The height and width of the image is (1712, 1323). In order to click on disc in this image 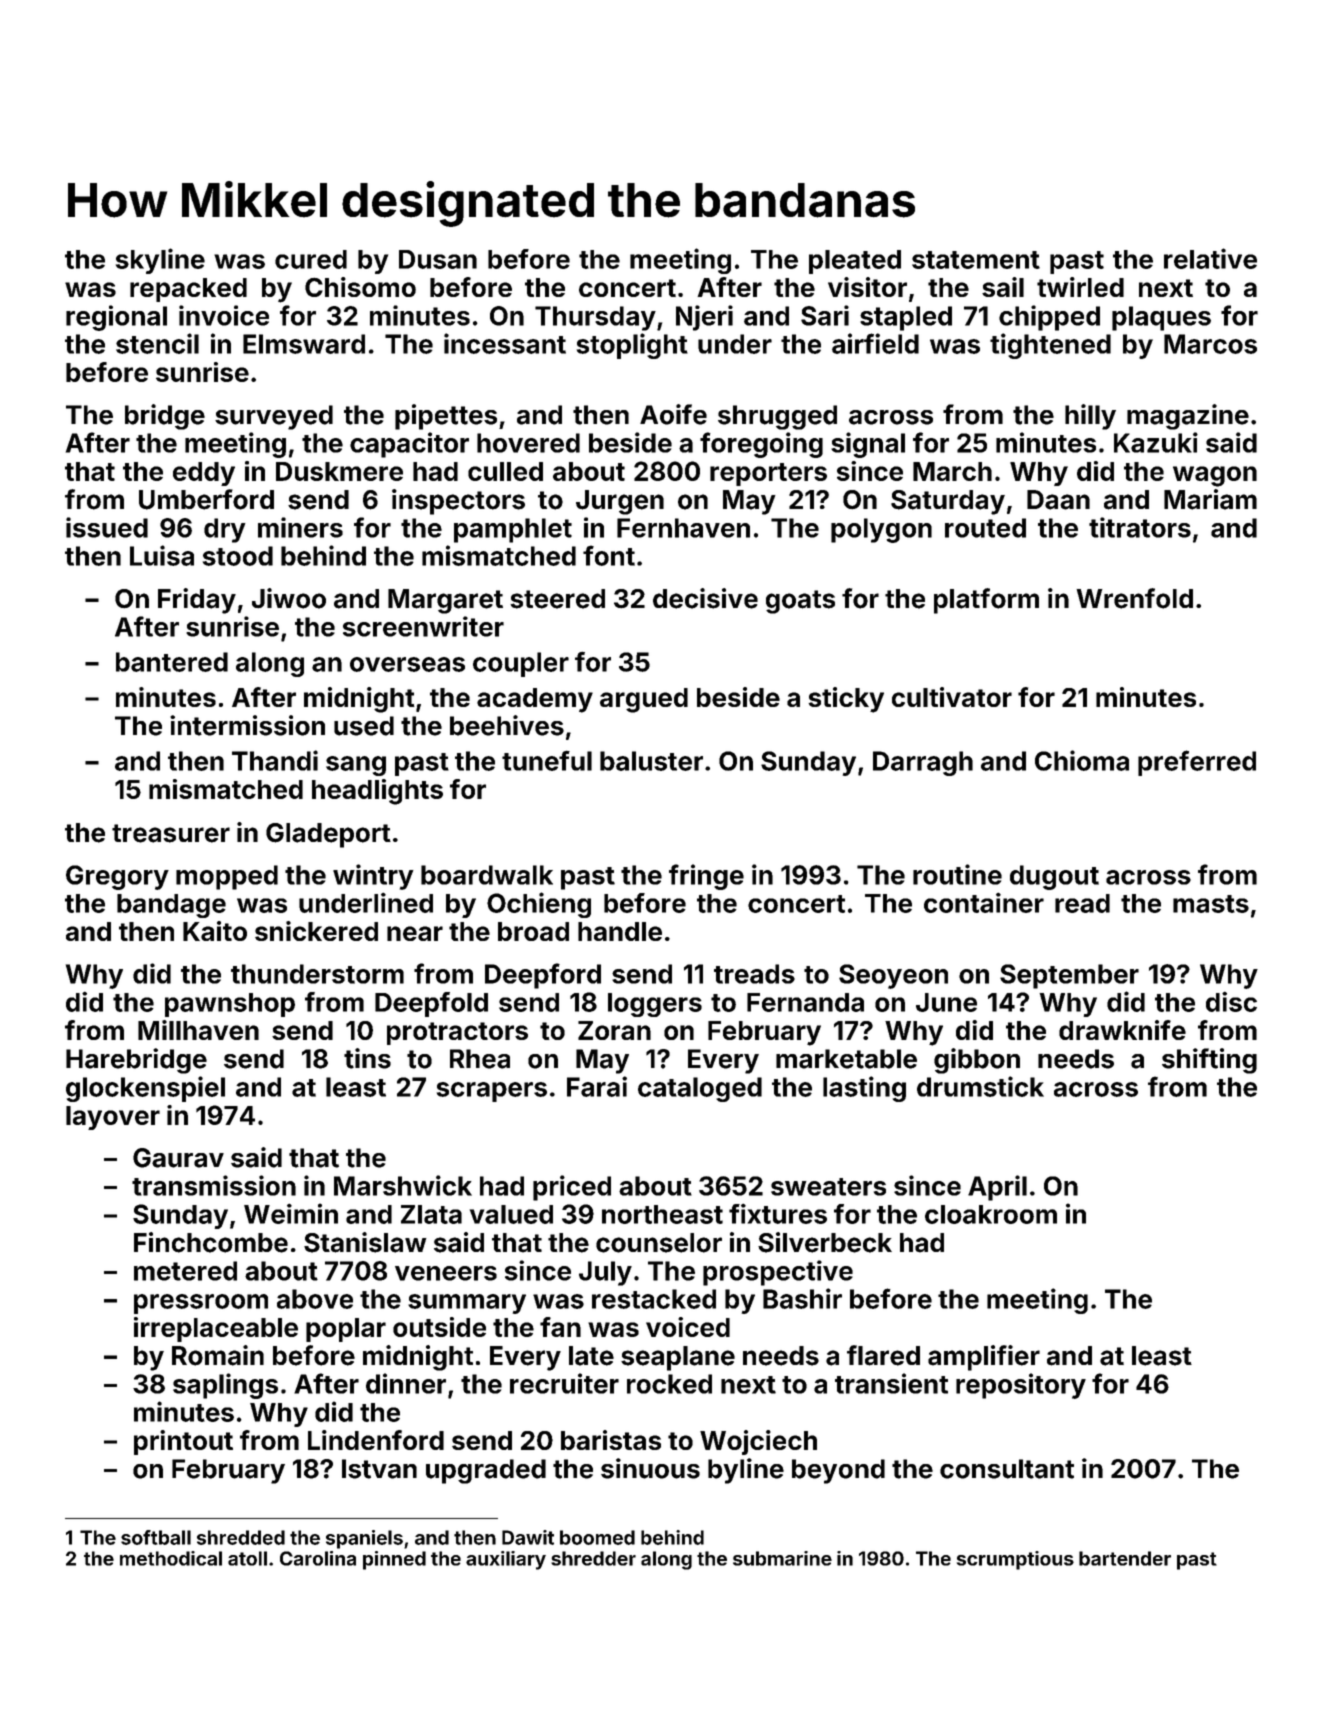, I will do `click(1231, 1001)`.
